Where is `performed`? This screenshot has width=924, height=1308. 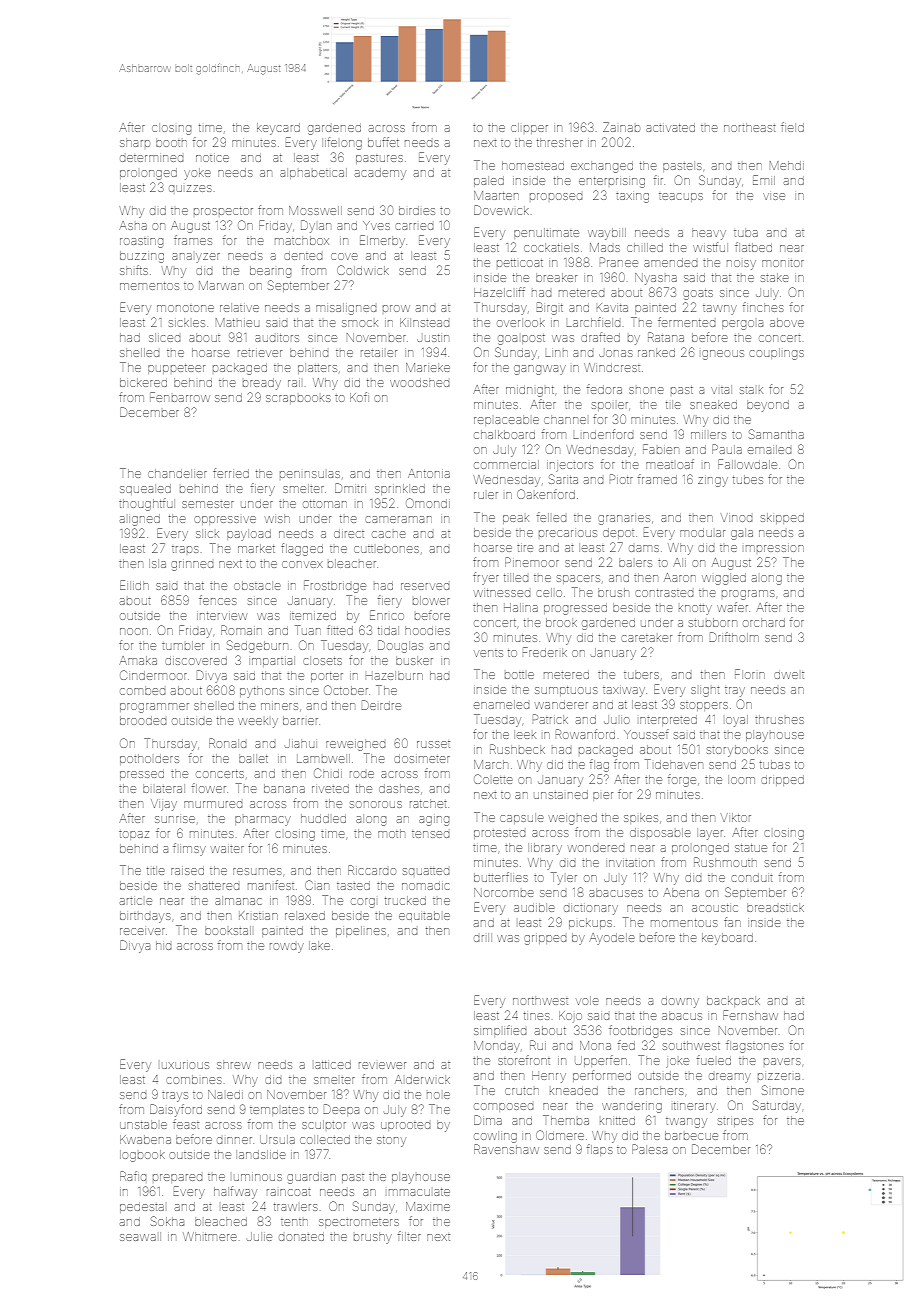 performed is located at coordinates (602, 1076).
